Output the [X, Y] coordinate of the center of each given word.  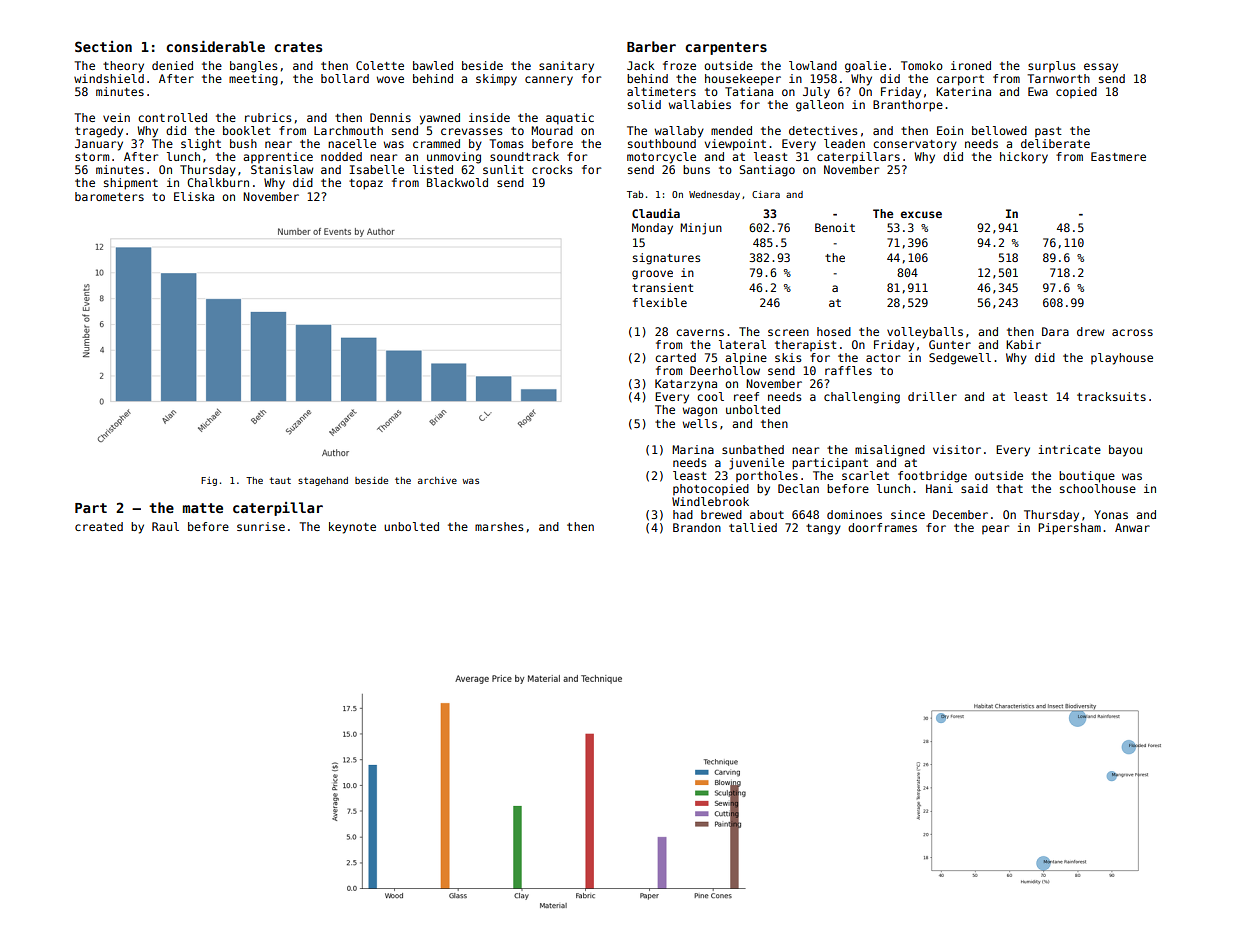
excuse [921, 214]
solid [644, 104]
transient [662, 287]
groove [652, 275]
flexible [660, 302]
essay [1101, 68]
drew [1090, 331]
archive [437, 480]
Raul [165, 526]
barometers [109, 196]
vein [116, 117]
